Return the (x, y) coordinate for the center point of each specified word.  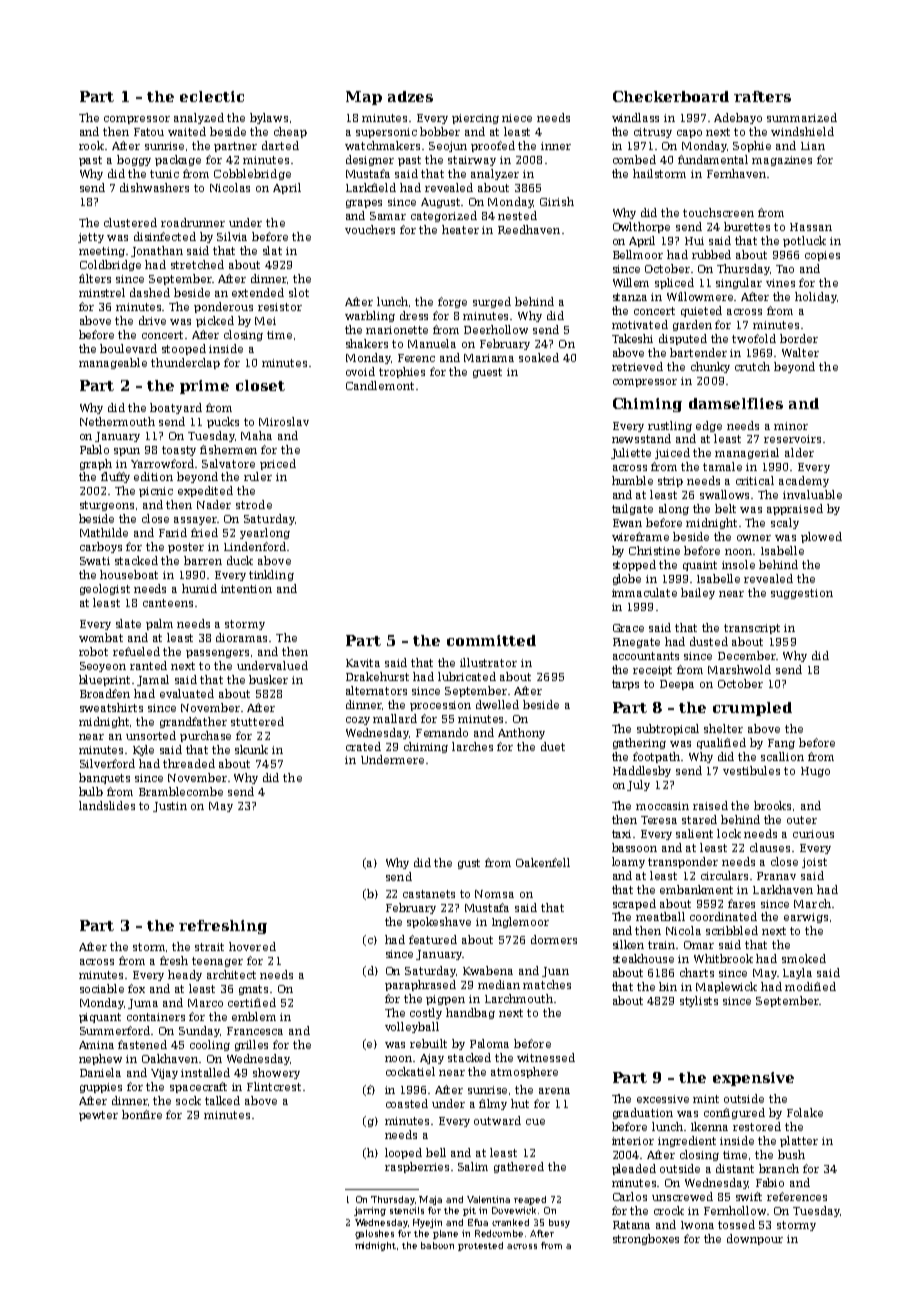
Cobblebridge (252, 174)
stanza (630, 297)
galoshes (374, 1234)
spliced (674, 283)
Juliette (631, 453)
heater (460, 229)
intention (246, 589)
